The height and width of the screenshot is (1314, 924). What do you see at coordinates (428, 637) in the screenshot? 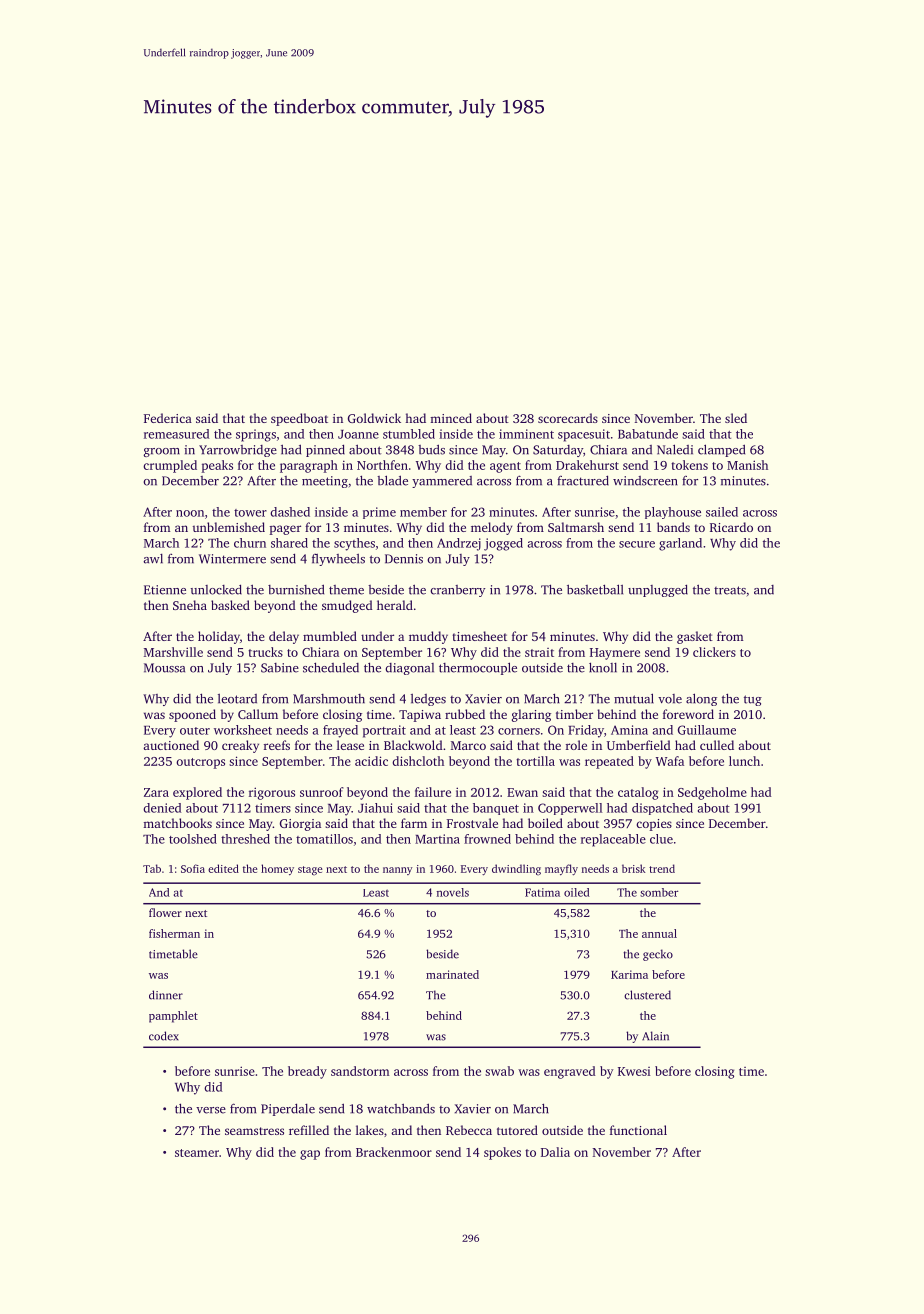
I see `muddy` at bounding box center [428, 637].
